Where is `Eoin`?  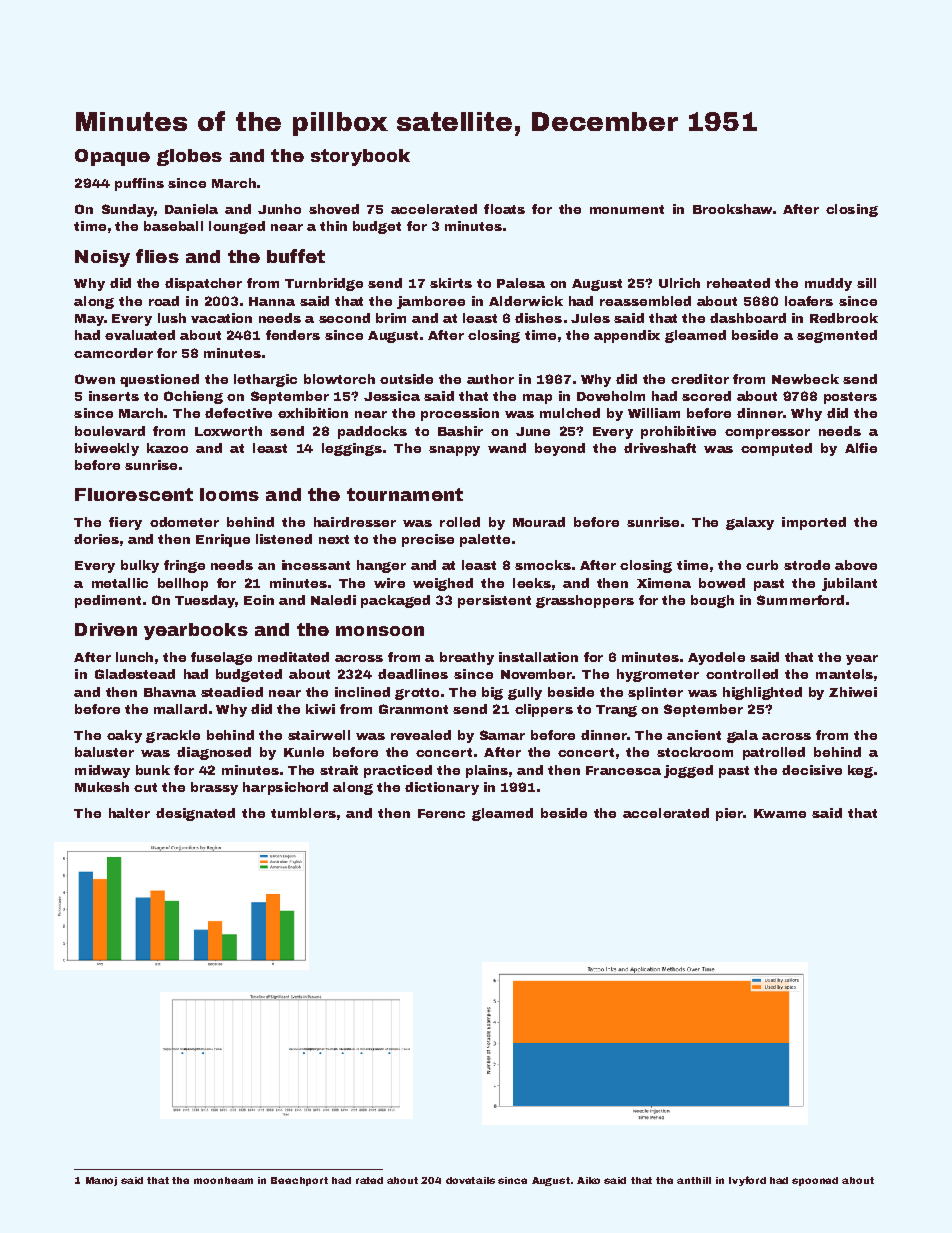 Eoin is located at coordinates (259, 600).
